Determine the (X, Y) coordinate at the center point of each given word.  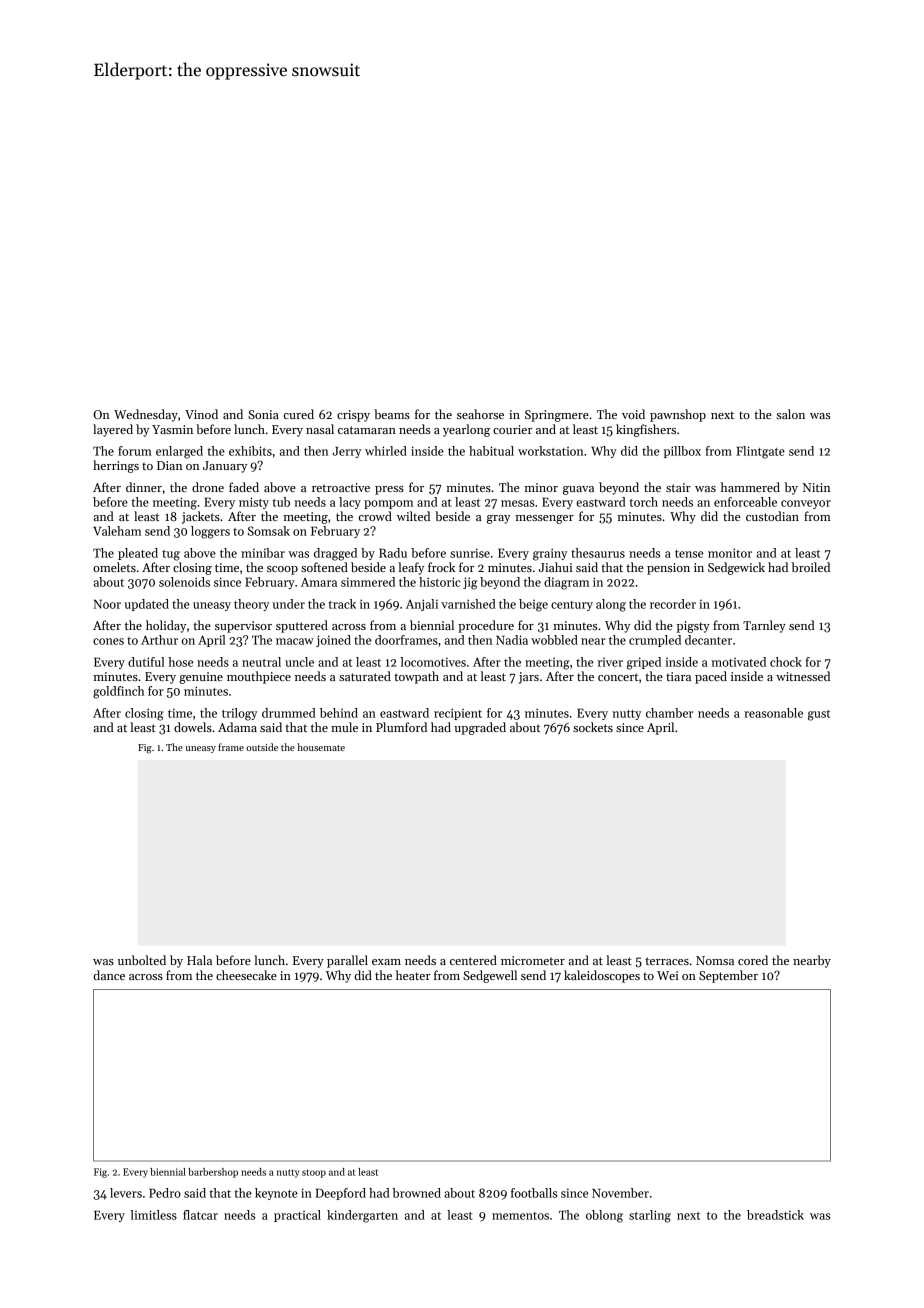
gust (819, 715)
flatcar (200, 1215)
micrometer (533, 960)
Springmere (557, 416)
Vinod (201, 414)
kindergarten (362, 1216)
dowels (193, 727)
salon (790, 414)
